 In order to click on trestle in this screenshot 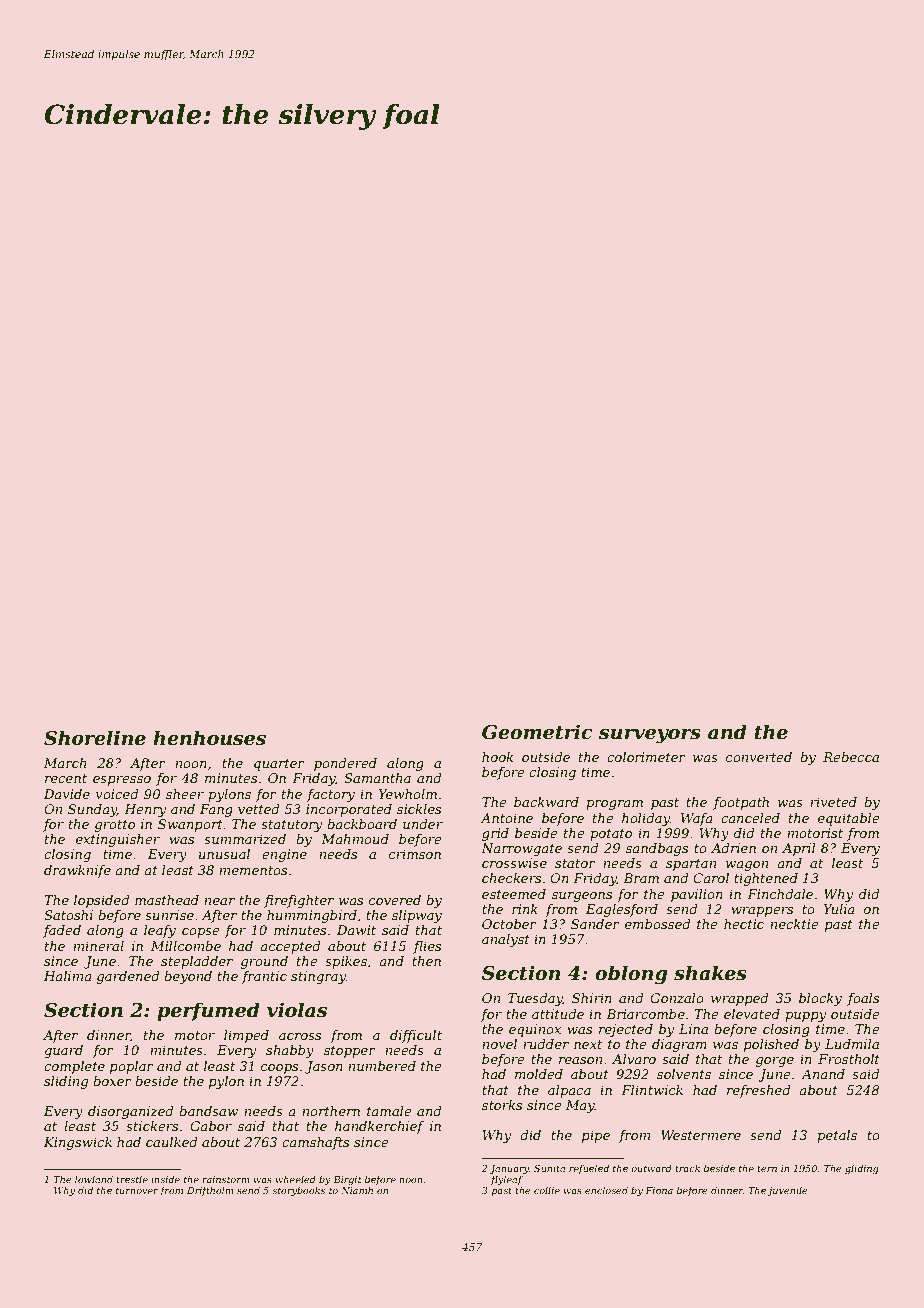, I will do `click(132, 1179)`.
